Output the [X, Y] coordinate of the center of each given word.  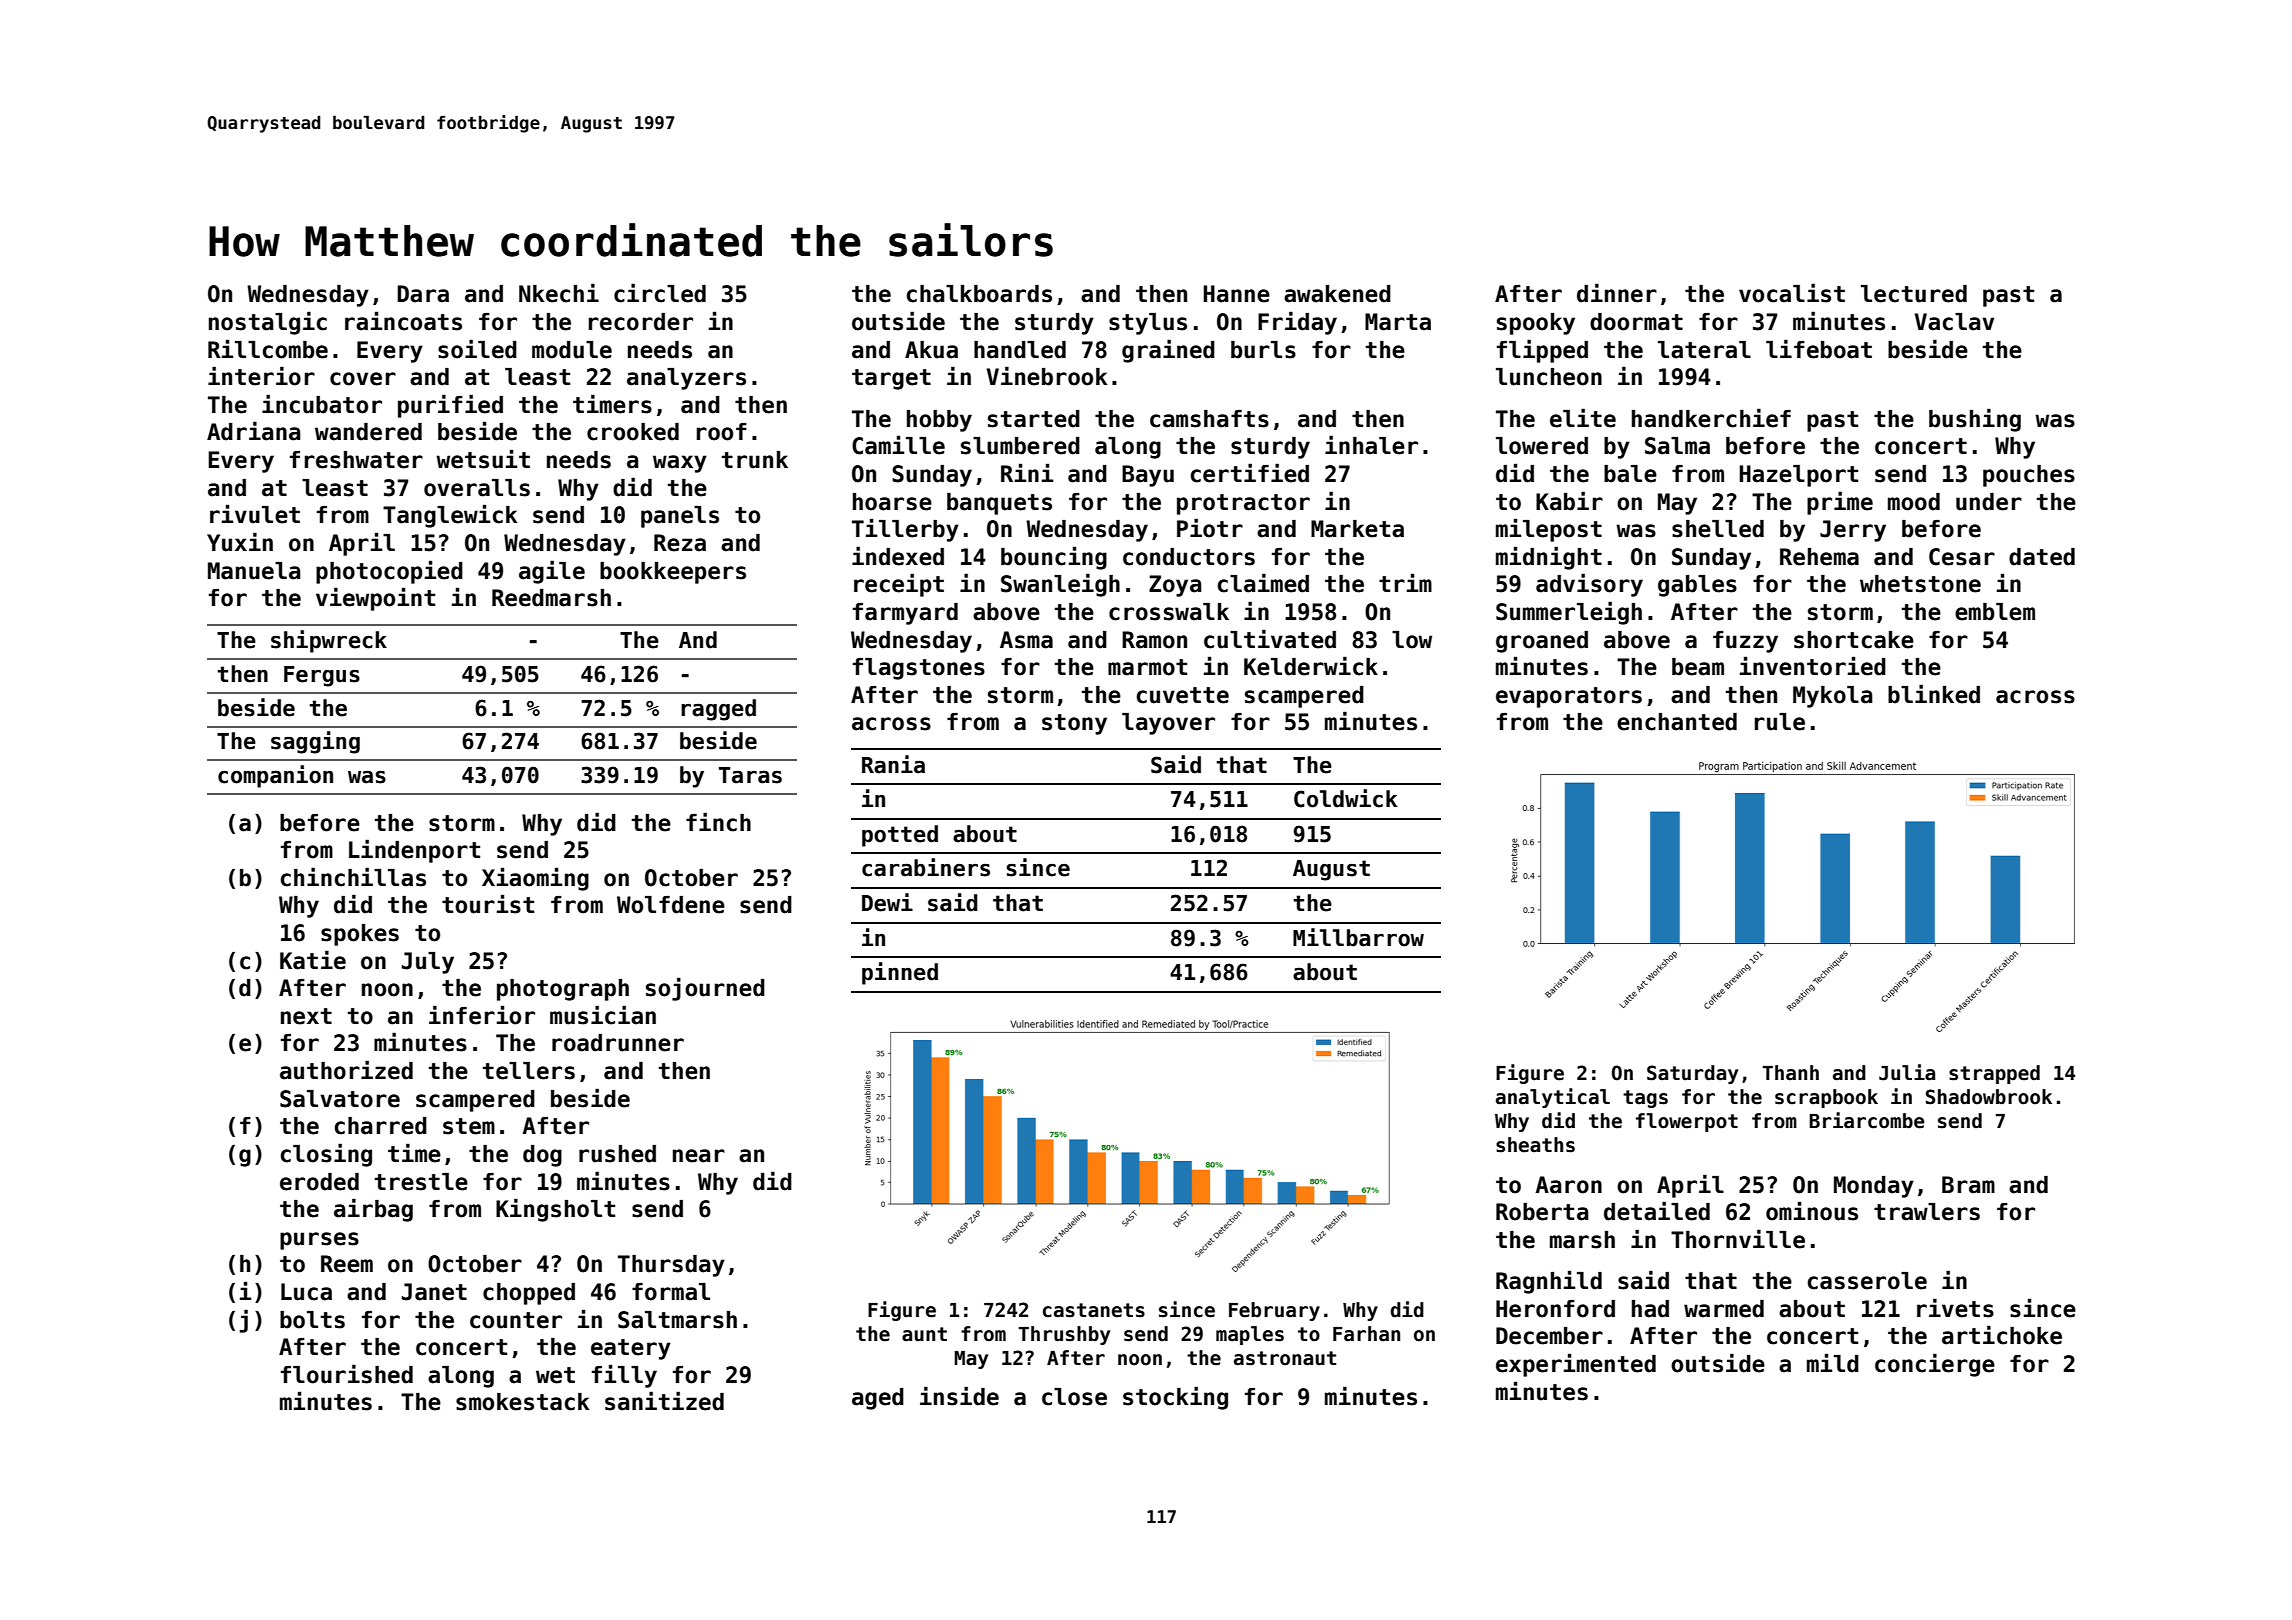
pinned [900, 973]
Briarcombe [1867, 1120]
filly [624, 1376]
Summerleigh [1569, 613]
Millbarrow [1358, 937]
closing [326, 1155]
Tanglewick [450, 516]
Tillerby [905, 530]
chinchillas [353, 877]
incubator [322, 404]
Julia [1907, 1072]
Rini [1027, 472]
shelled [1718, 529]
